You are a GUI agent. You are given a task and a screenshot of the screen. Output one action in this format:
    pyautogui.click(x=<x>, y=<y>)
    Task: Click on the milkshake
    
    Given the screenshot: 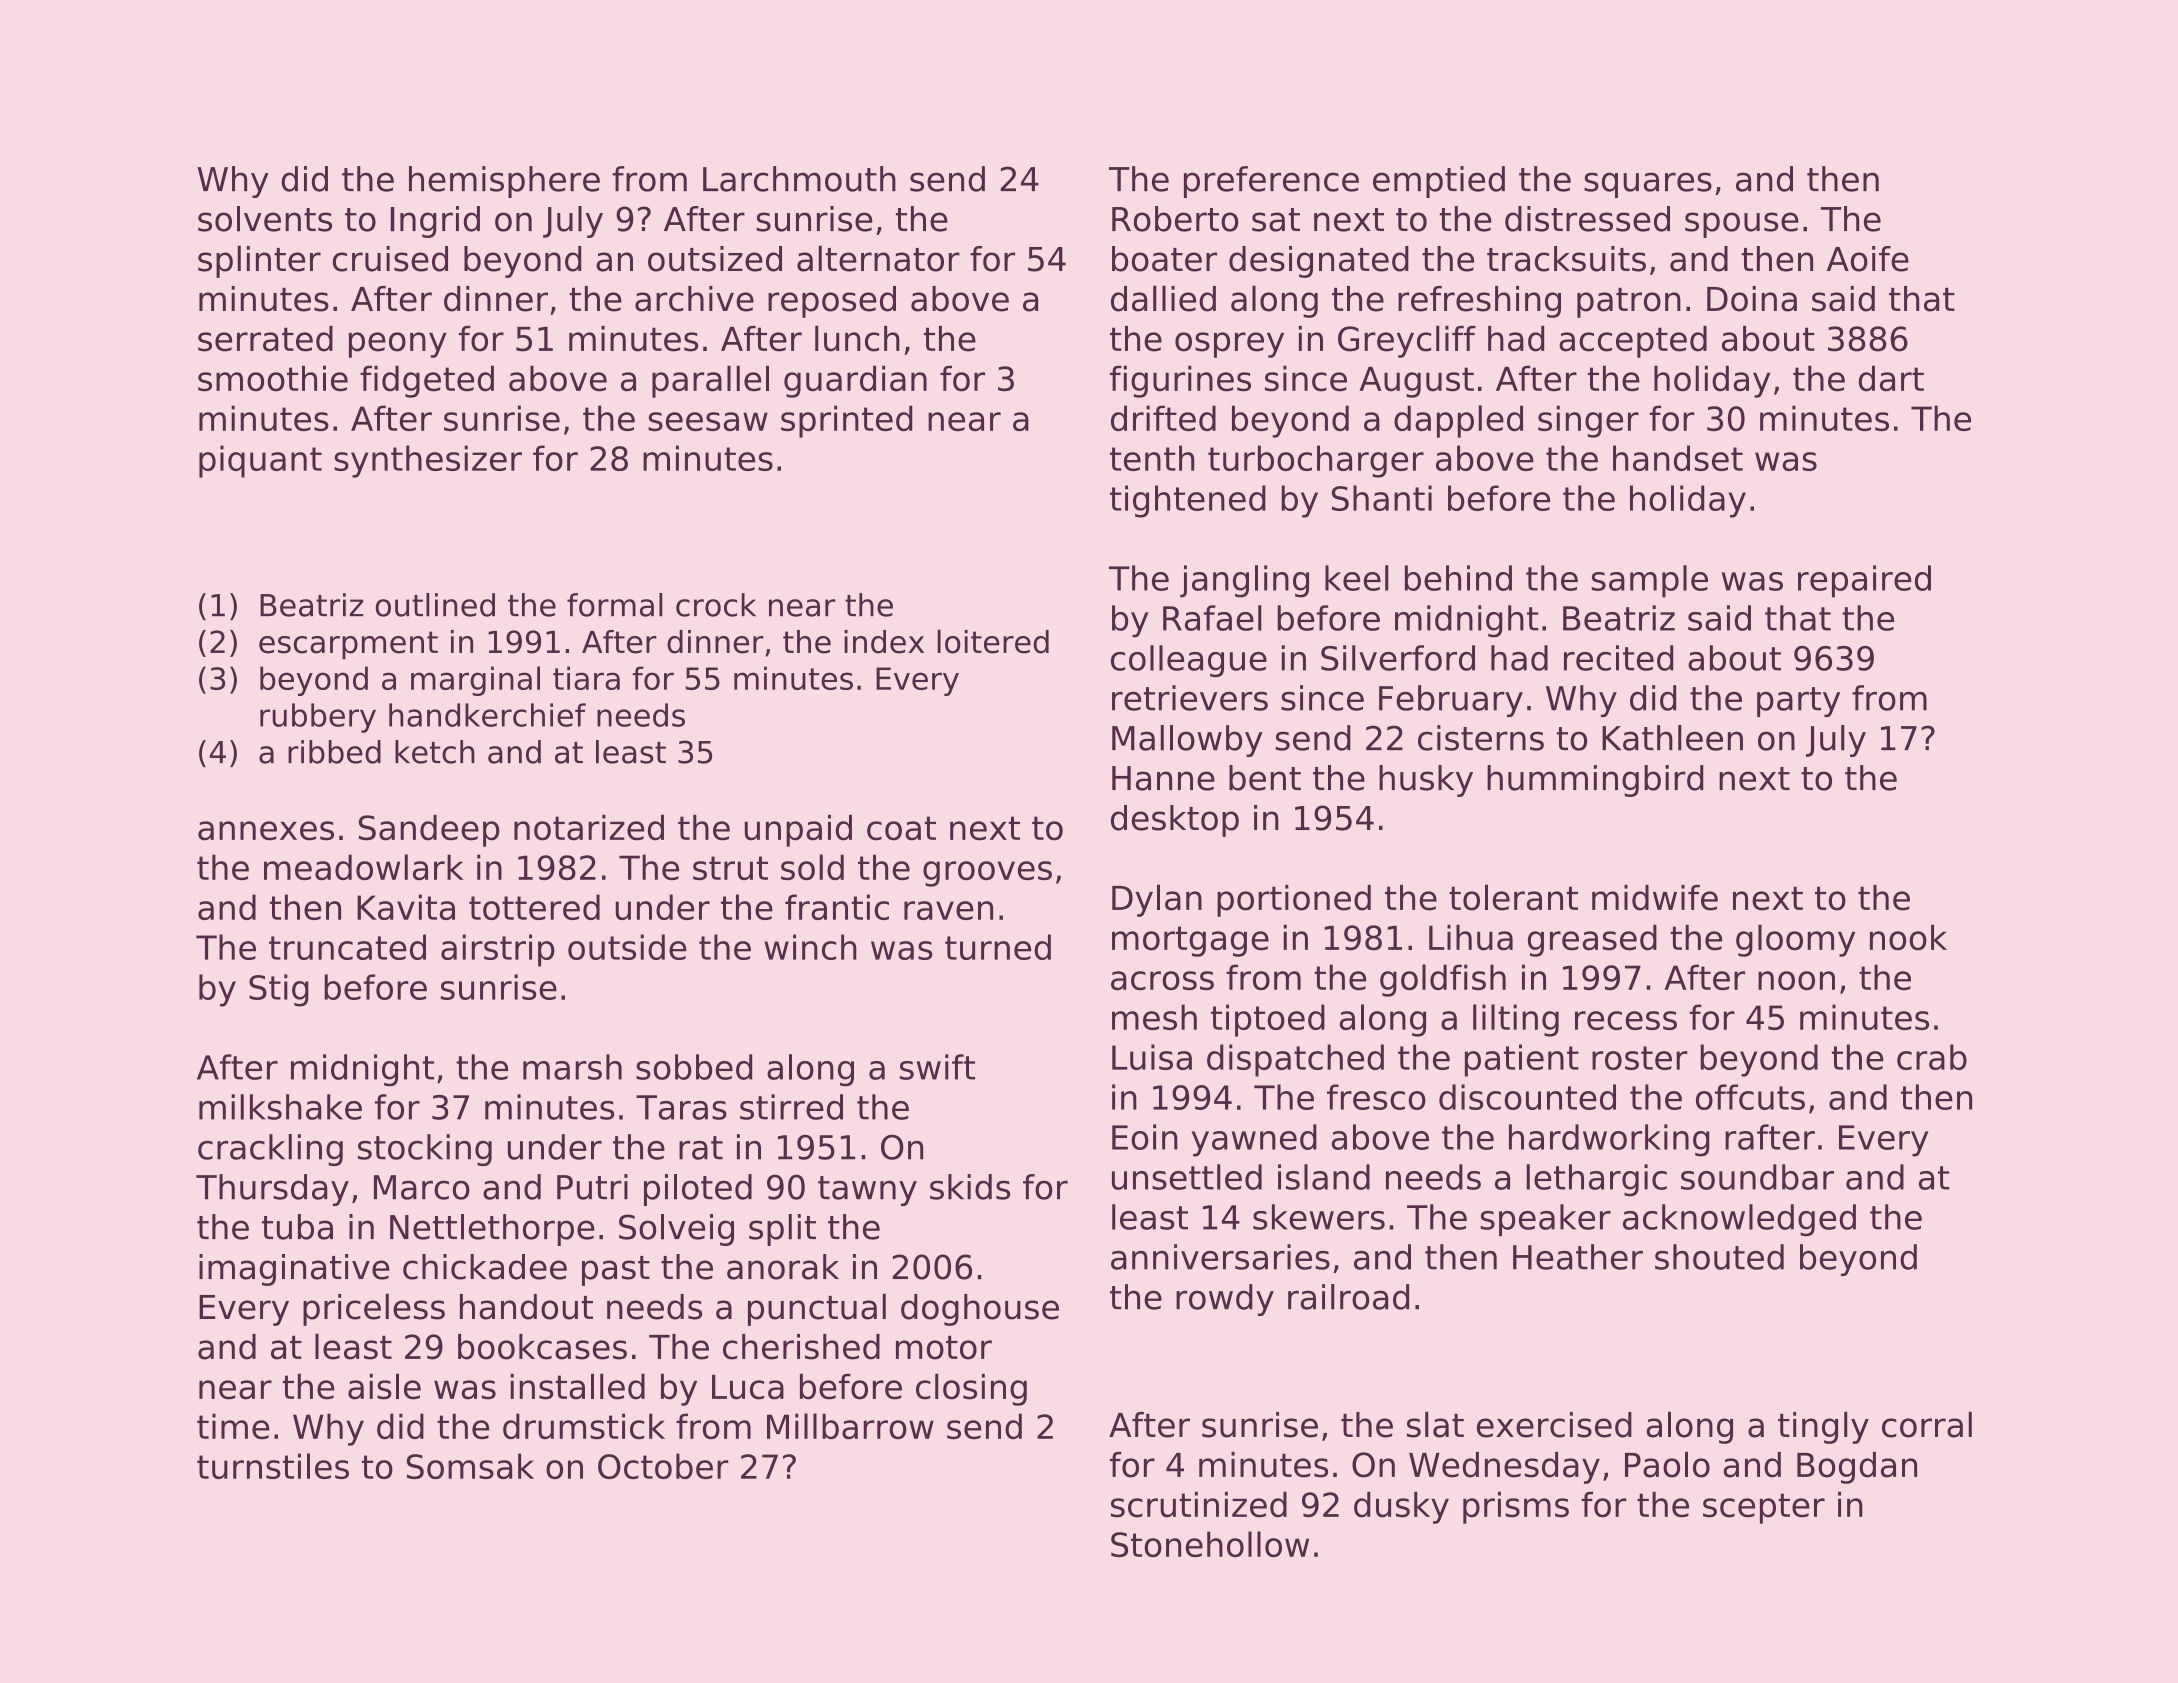 What is the action you would take?
    pyautogui.click(x=280, y=1107)
